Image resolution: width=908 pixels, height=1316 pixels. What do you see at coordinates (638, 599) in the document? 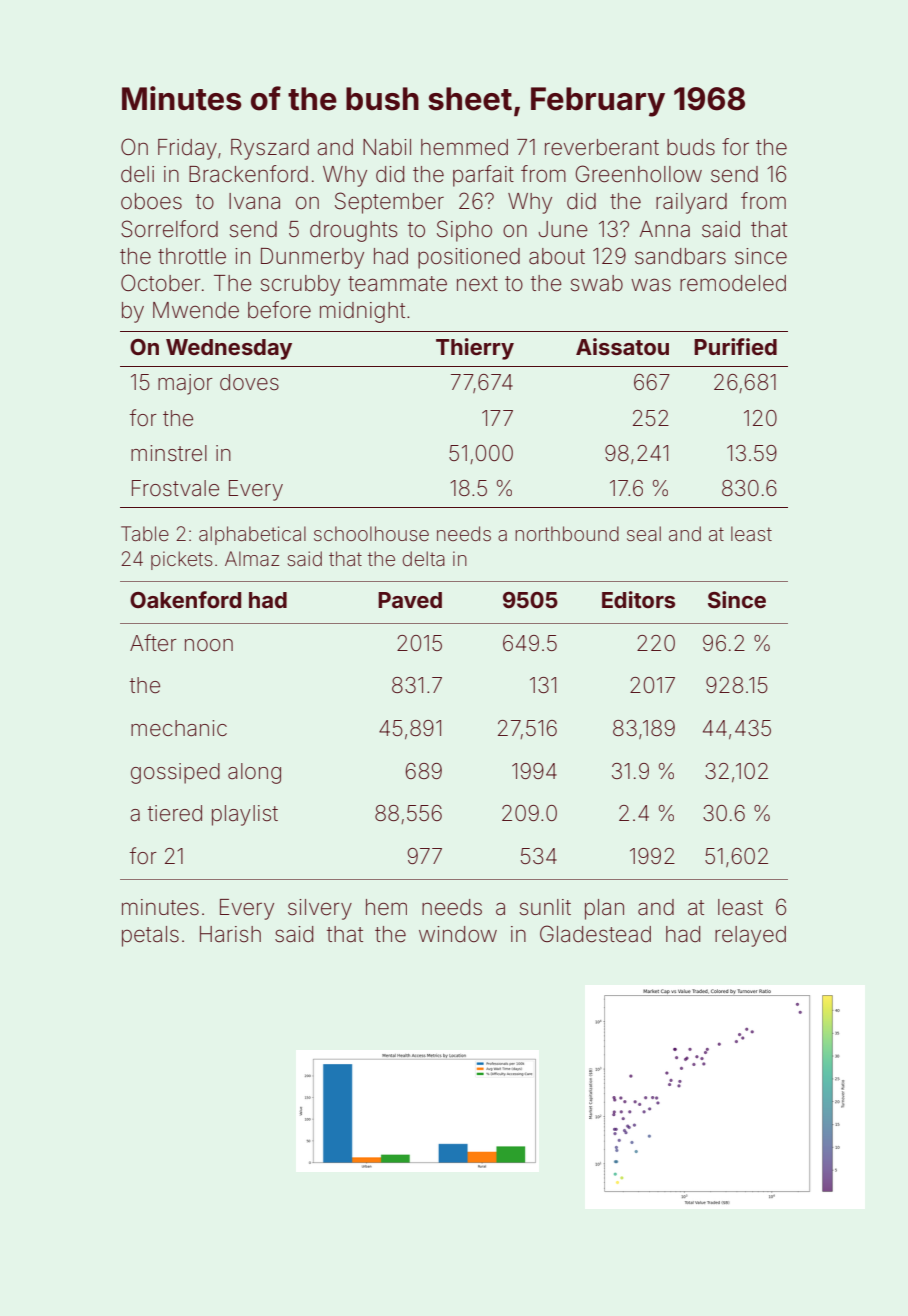
I see `Editors` at bounding box center [638, 599].
